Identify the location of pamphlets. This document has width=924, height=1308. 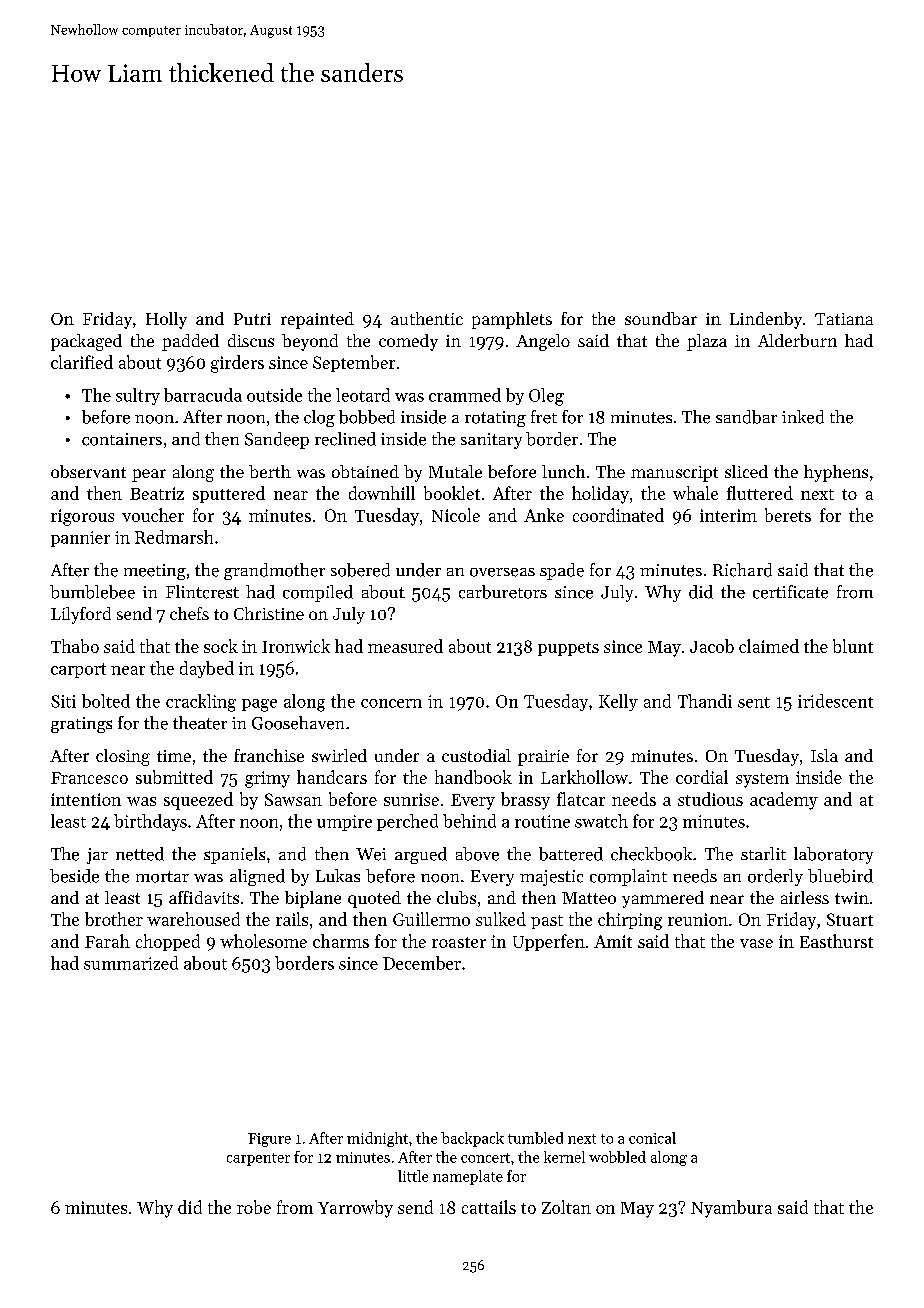
(512, 320).
